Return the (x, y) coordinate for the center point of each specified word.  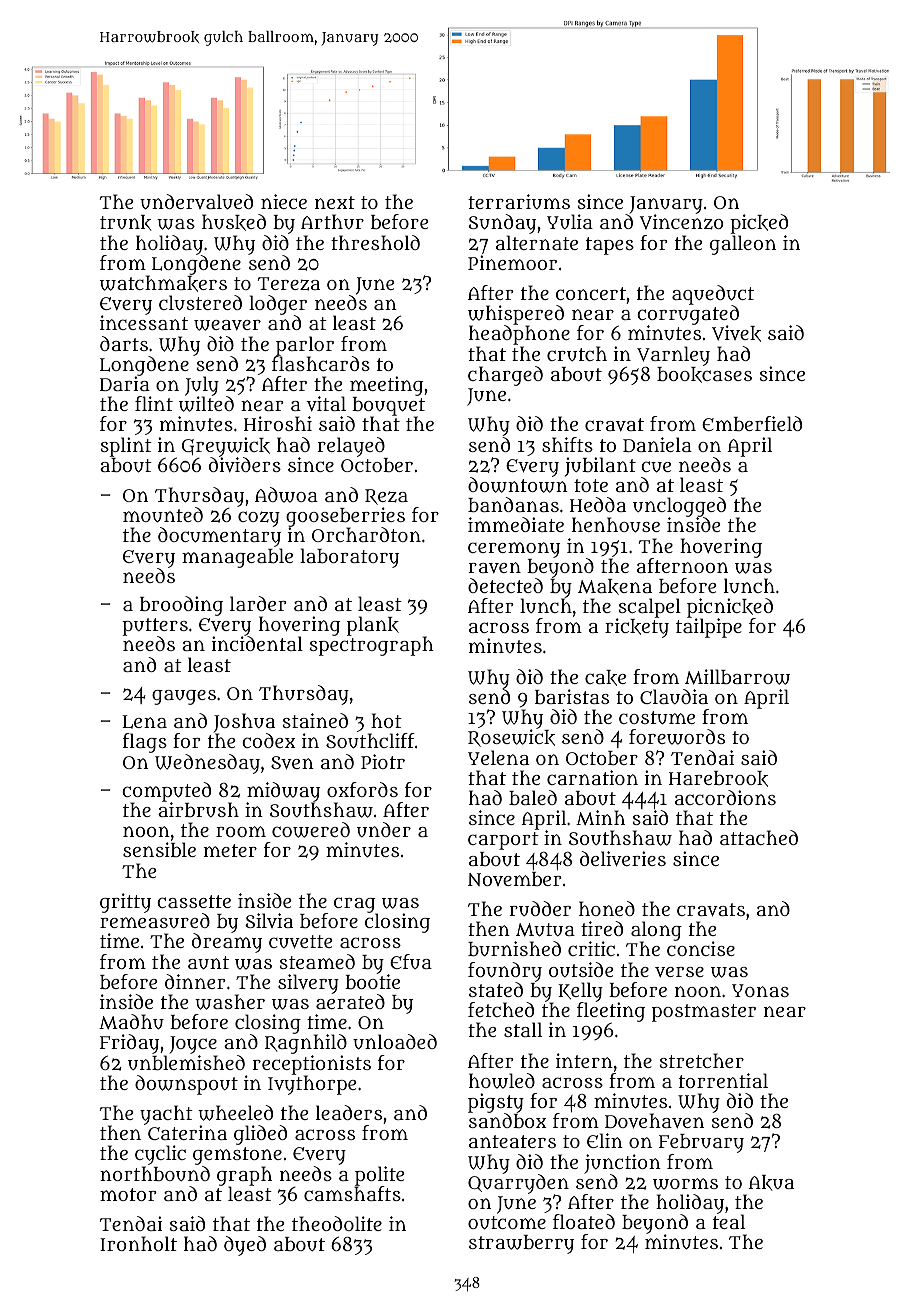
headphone (519, 335)
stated (496, 989)
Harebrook (718, 779)
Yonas (760, 990)
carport (503, 841)
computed (166, 792)
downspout (186, 1085)
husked (234, 222)
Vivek (736, 333)
